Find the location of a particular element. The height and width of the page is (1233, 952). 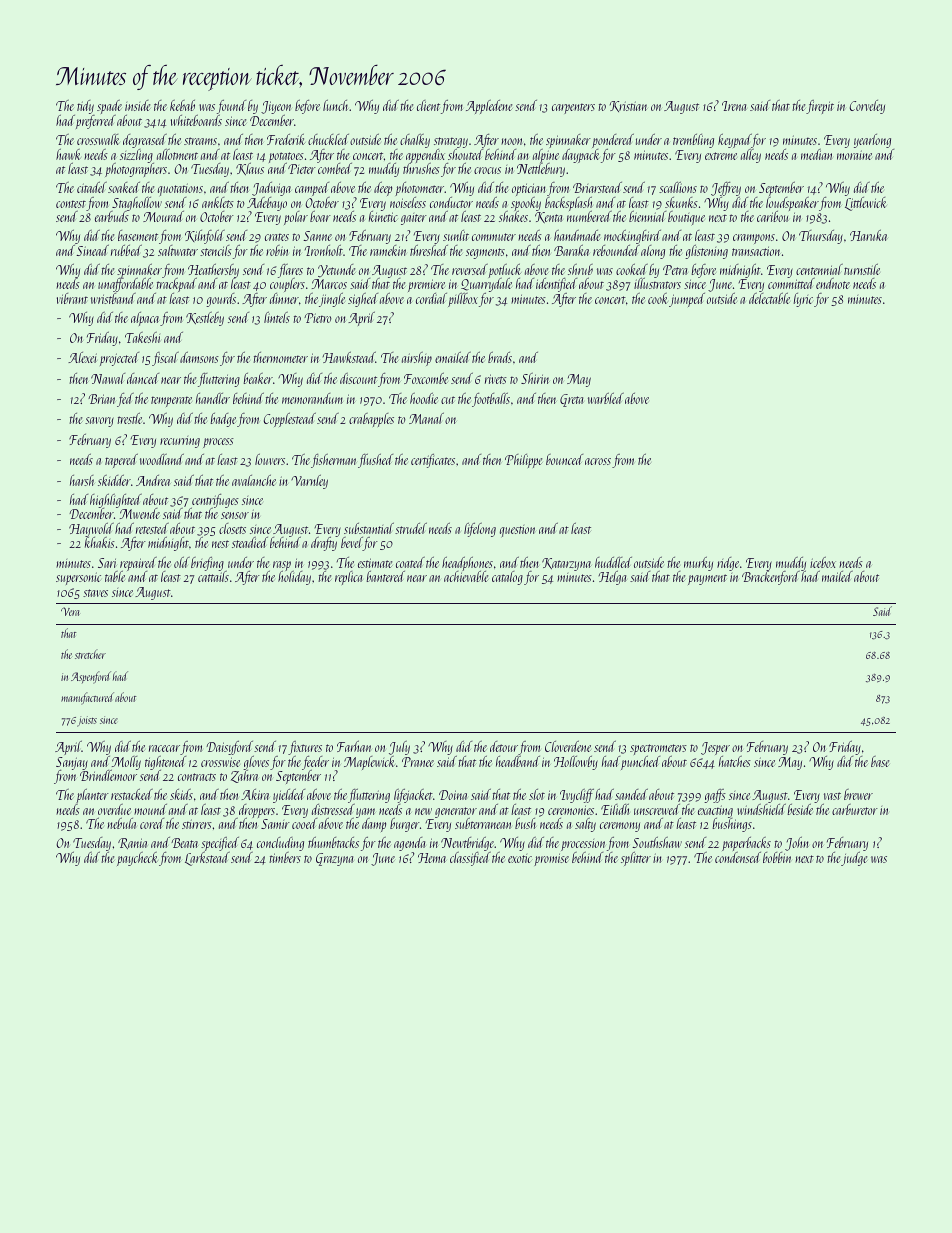

Varnley is located at coordinates (309, 482).
